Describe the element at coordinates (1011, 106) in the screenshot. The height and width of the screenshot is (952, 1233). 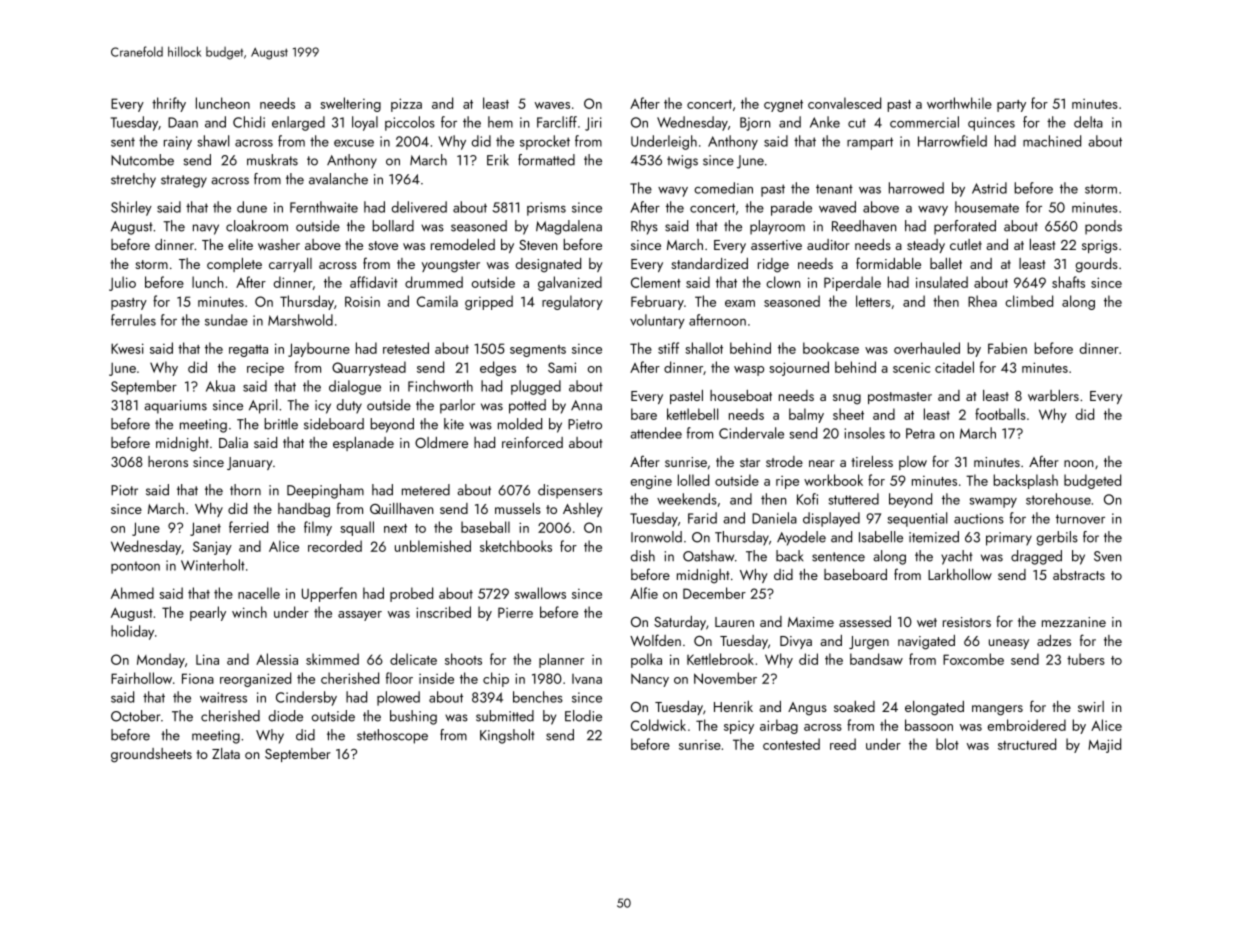
I see `party` at that location.
